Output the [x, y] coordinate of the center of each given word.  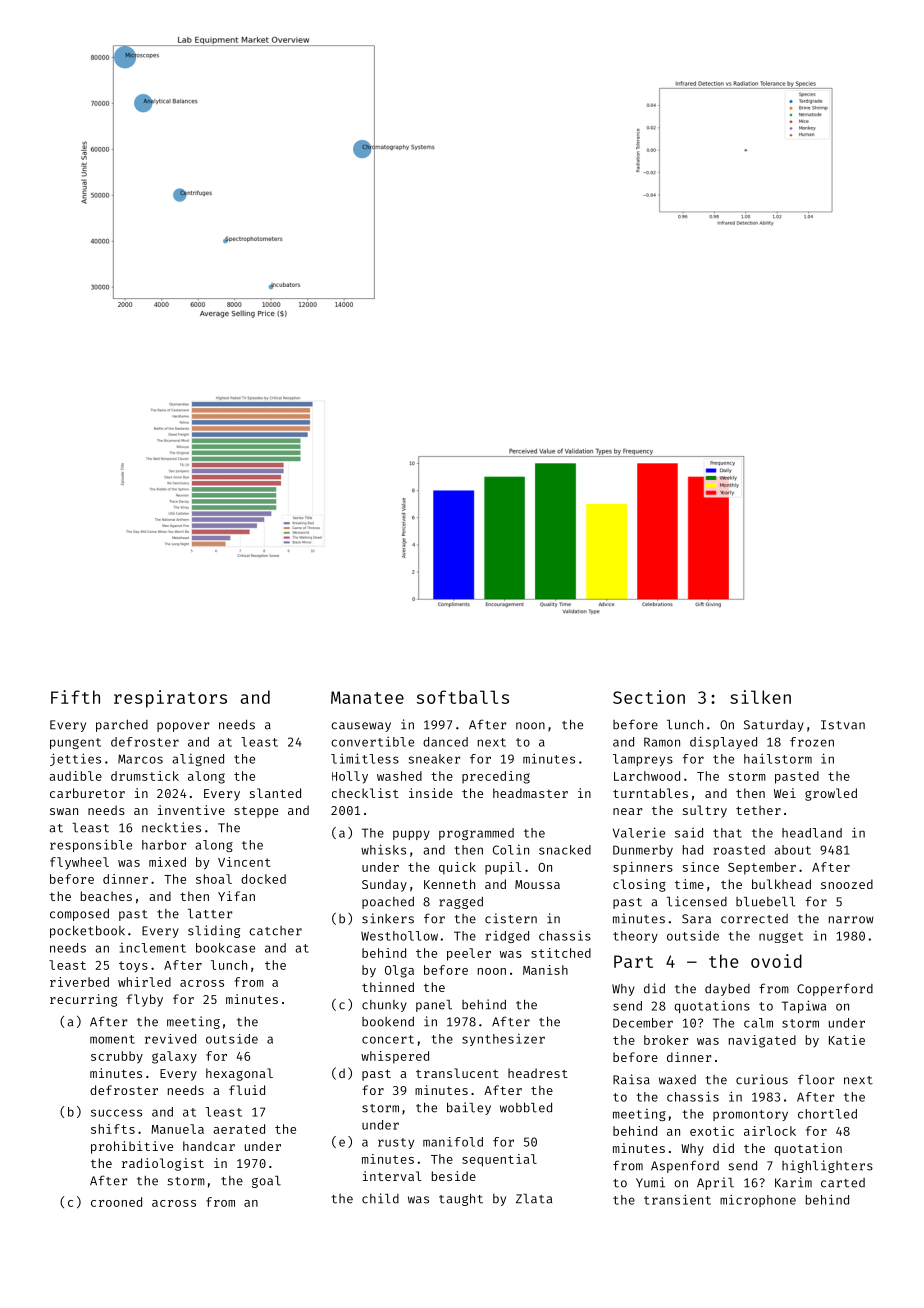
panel [434, 1006]
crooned [116, 1202]
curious [762, 1079]
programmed [476, 834]
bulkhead [781, 884]
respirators [170, 699]
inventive [191, 810]
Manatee [367, 697]
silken [760, 697]
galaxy [174, 1057]
